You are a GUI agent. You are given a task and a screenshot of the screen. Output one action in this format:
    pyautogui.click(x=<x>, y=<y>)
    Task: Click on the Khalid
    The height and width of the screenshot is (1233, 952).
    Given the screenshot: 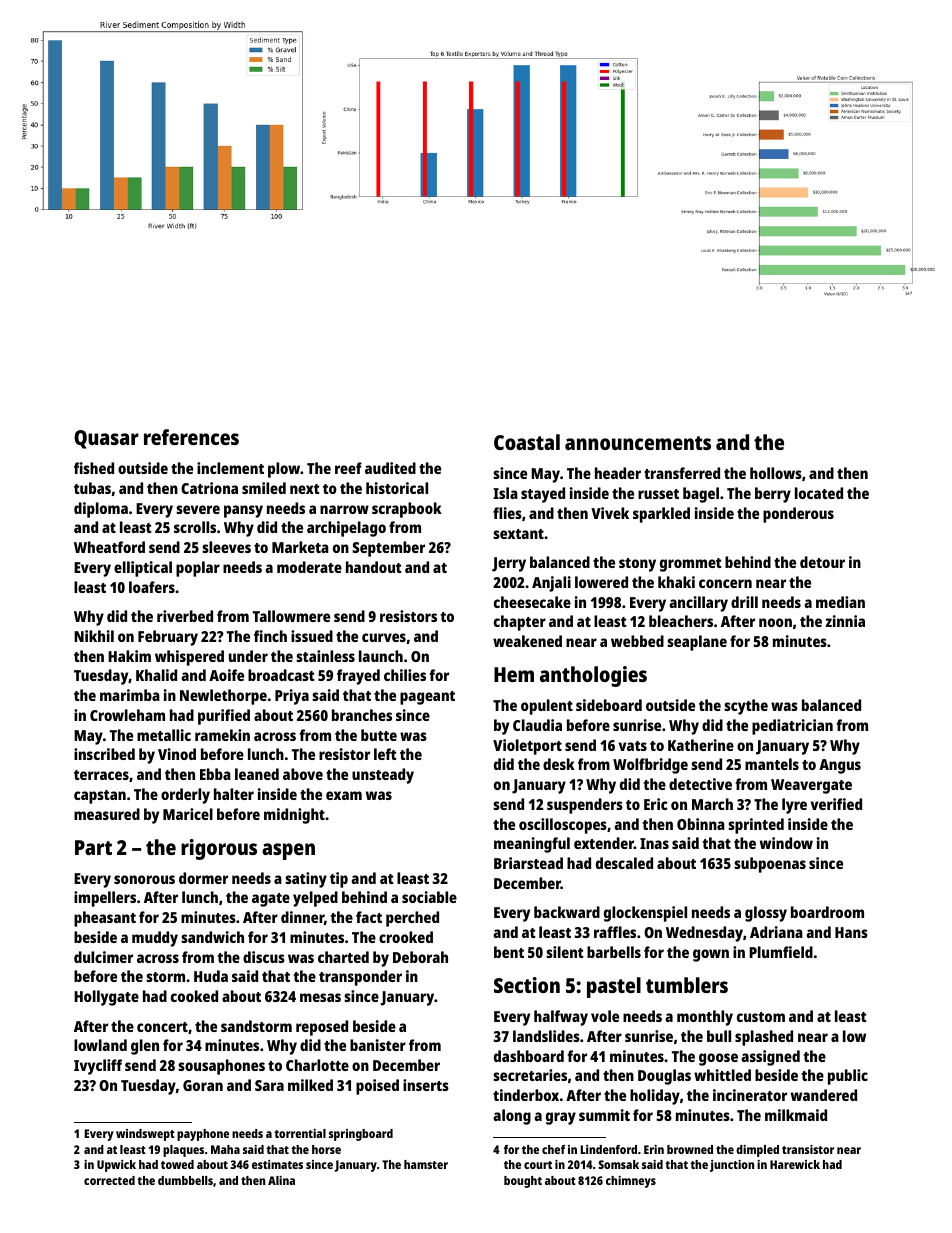 What is the action you would take?
    pyautogui.click(x=156, y=675)
